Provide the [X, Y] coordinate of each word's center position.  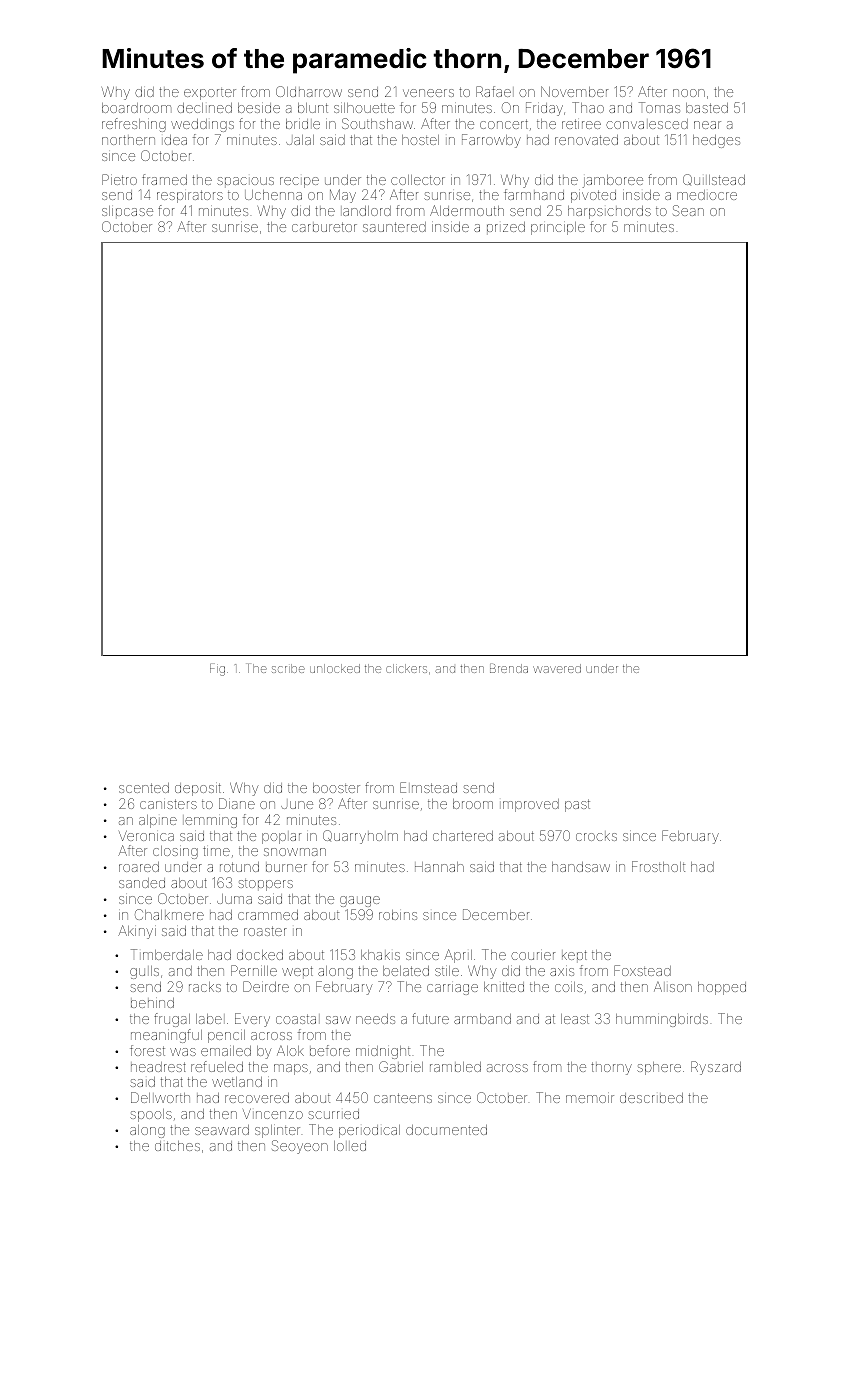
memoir [590, 1099]
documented [446, 1130]
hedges [716, 141]
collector [418, 180]
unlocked [335, 668]
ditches [177, 1146]
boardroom [136, 108]
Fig [217, 670]
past [577, 805]
